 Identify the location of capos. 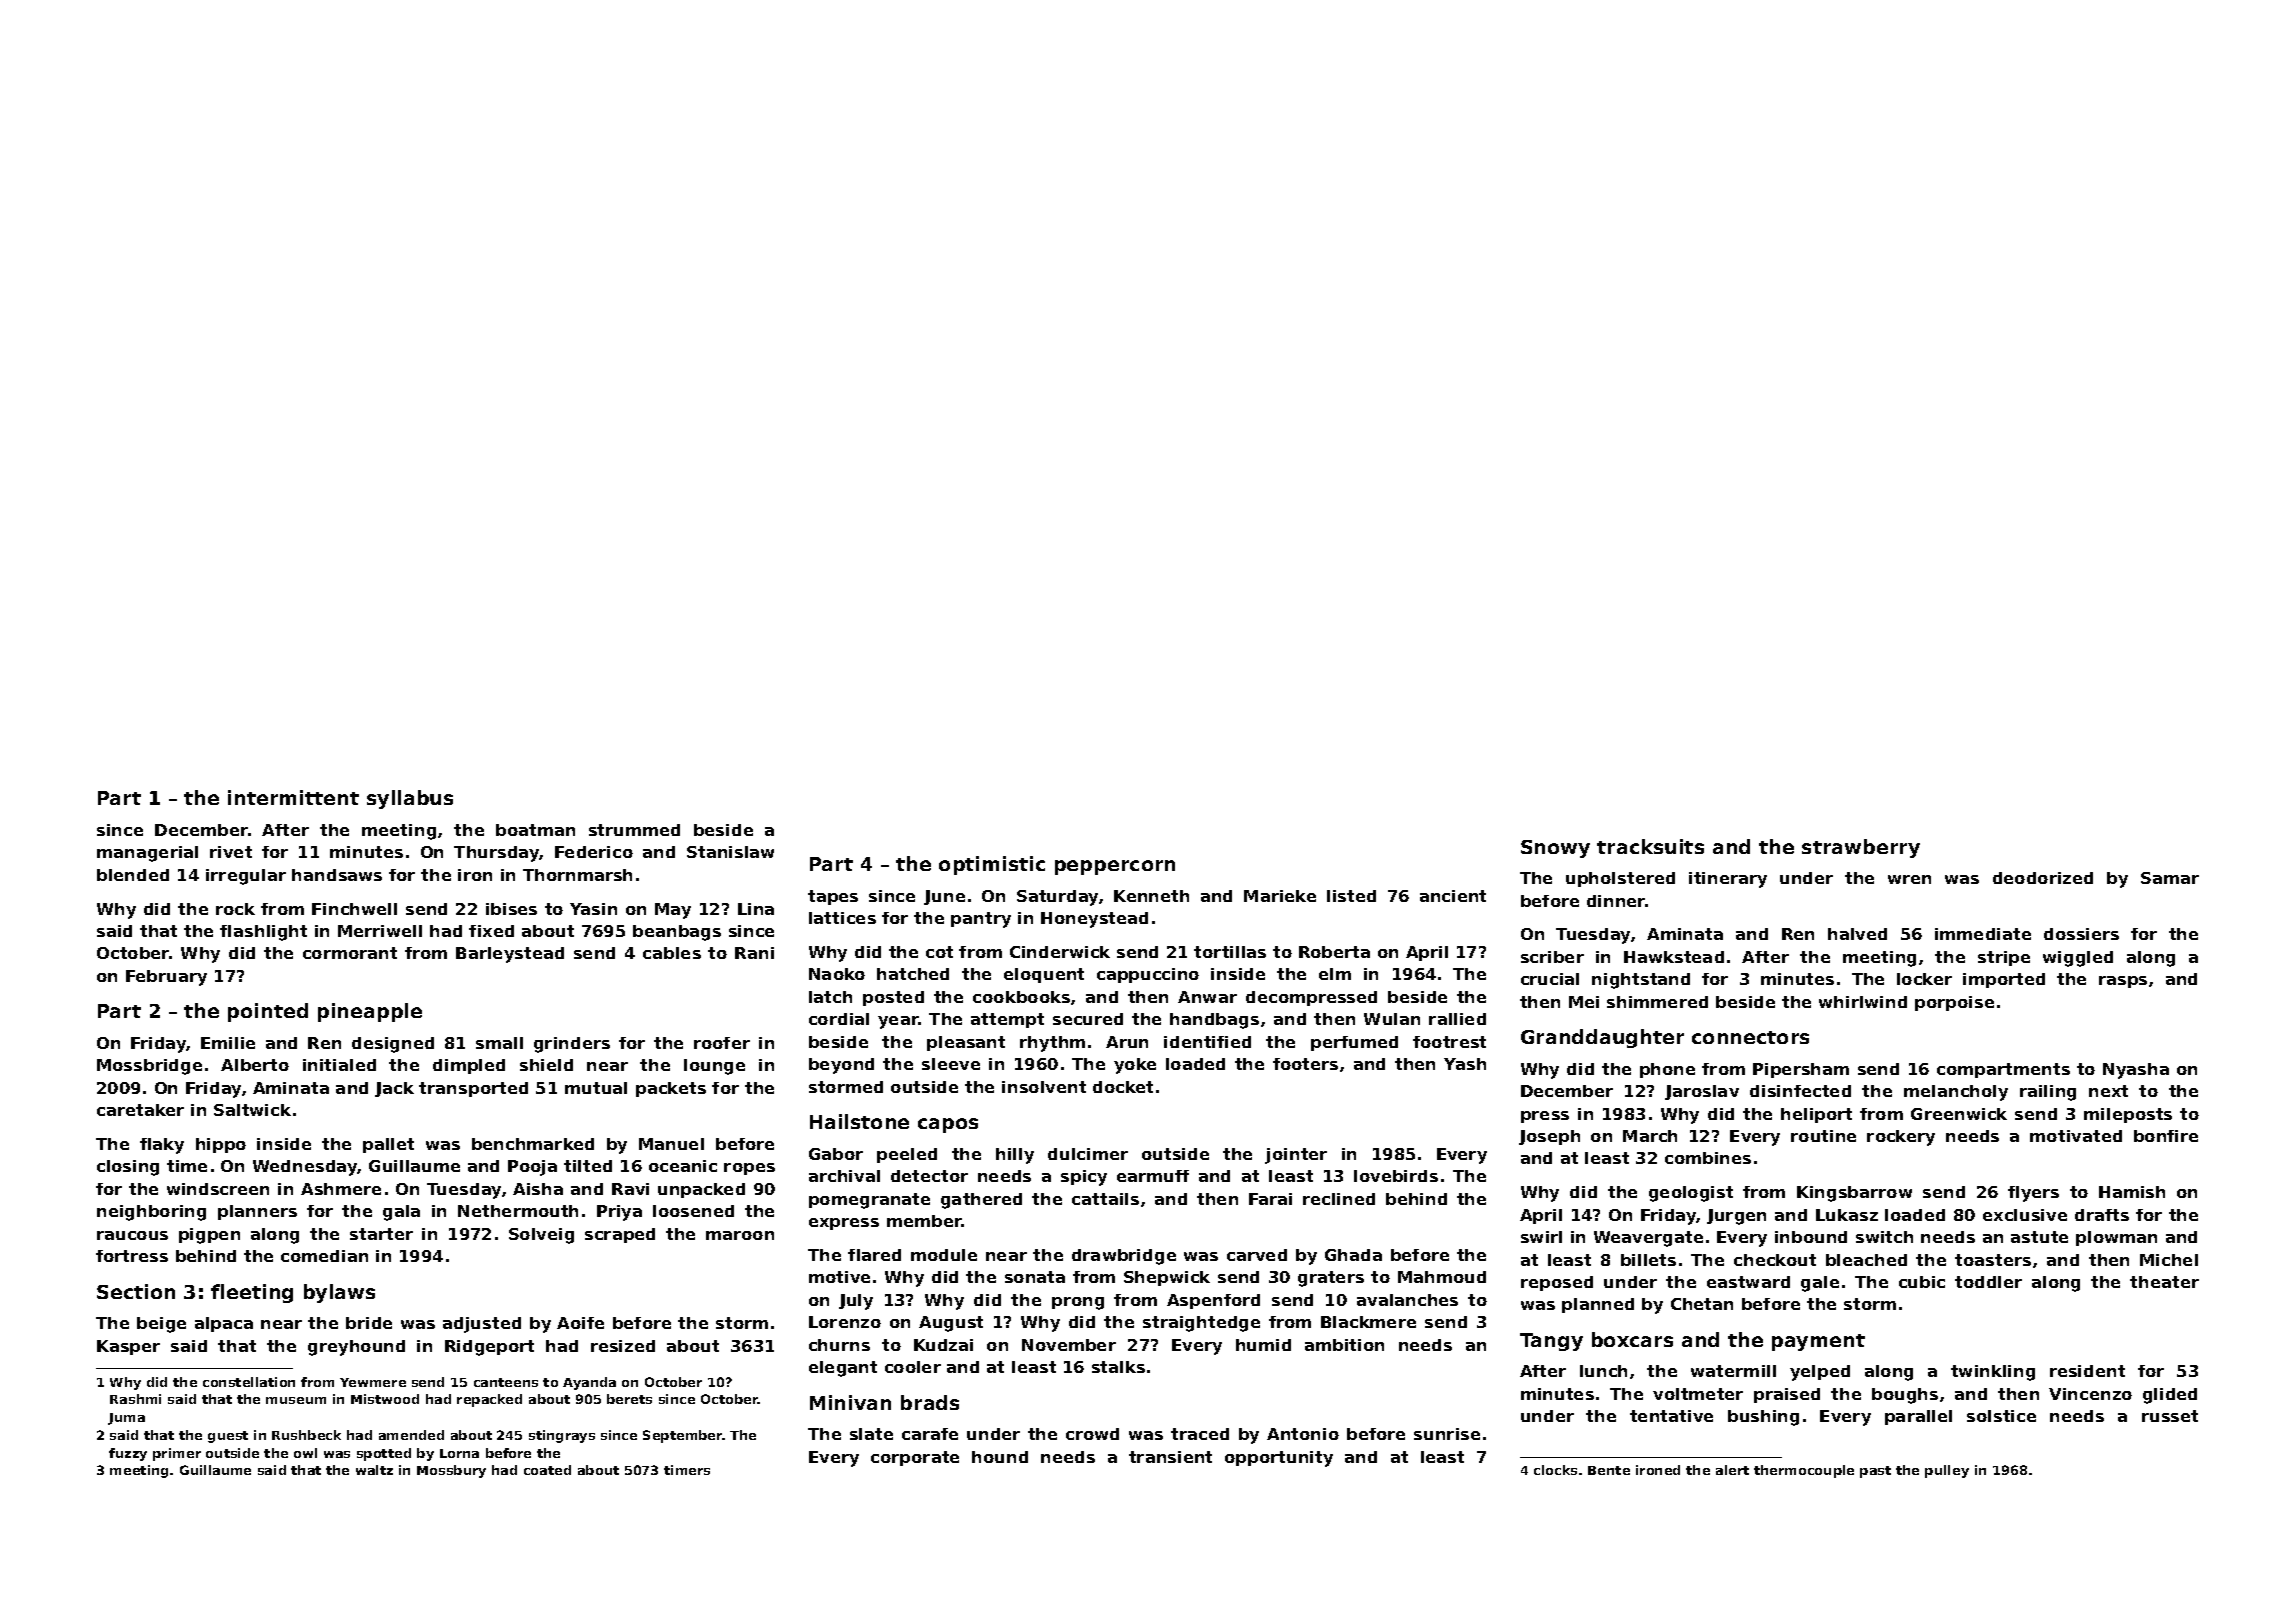
(948, 1125).
